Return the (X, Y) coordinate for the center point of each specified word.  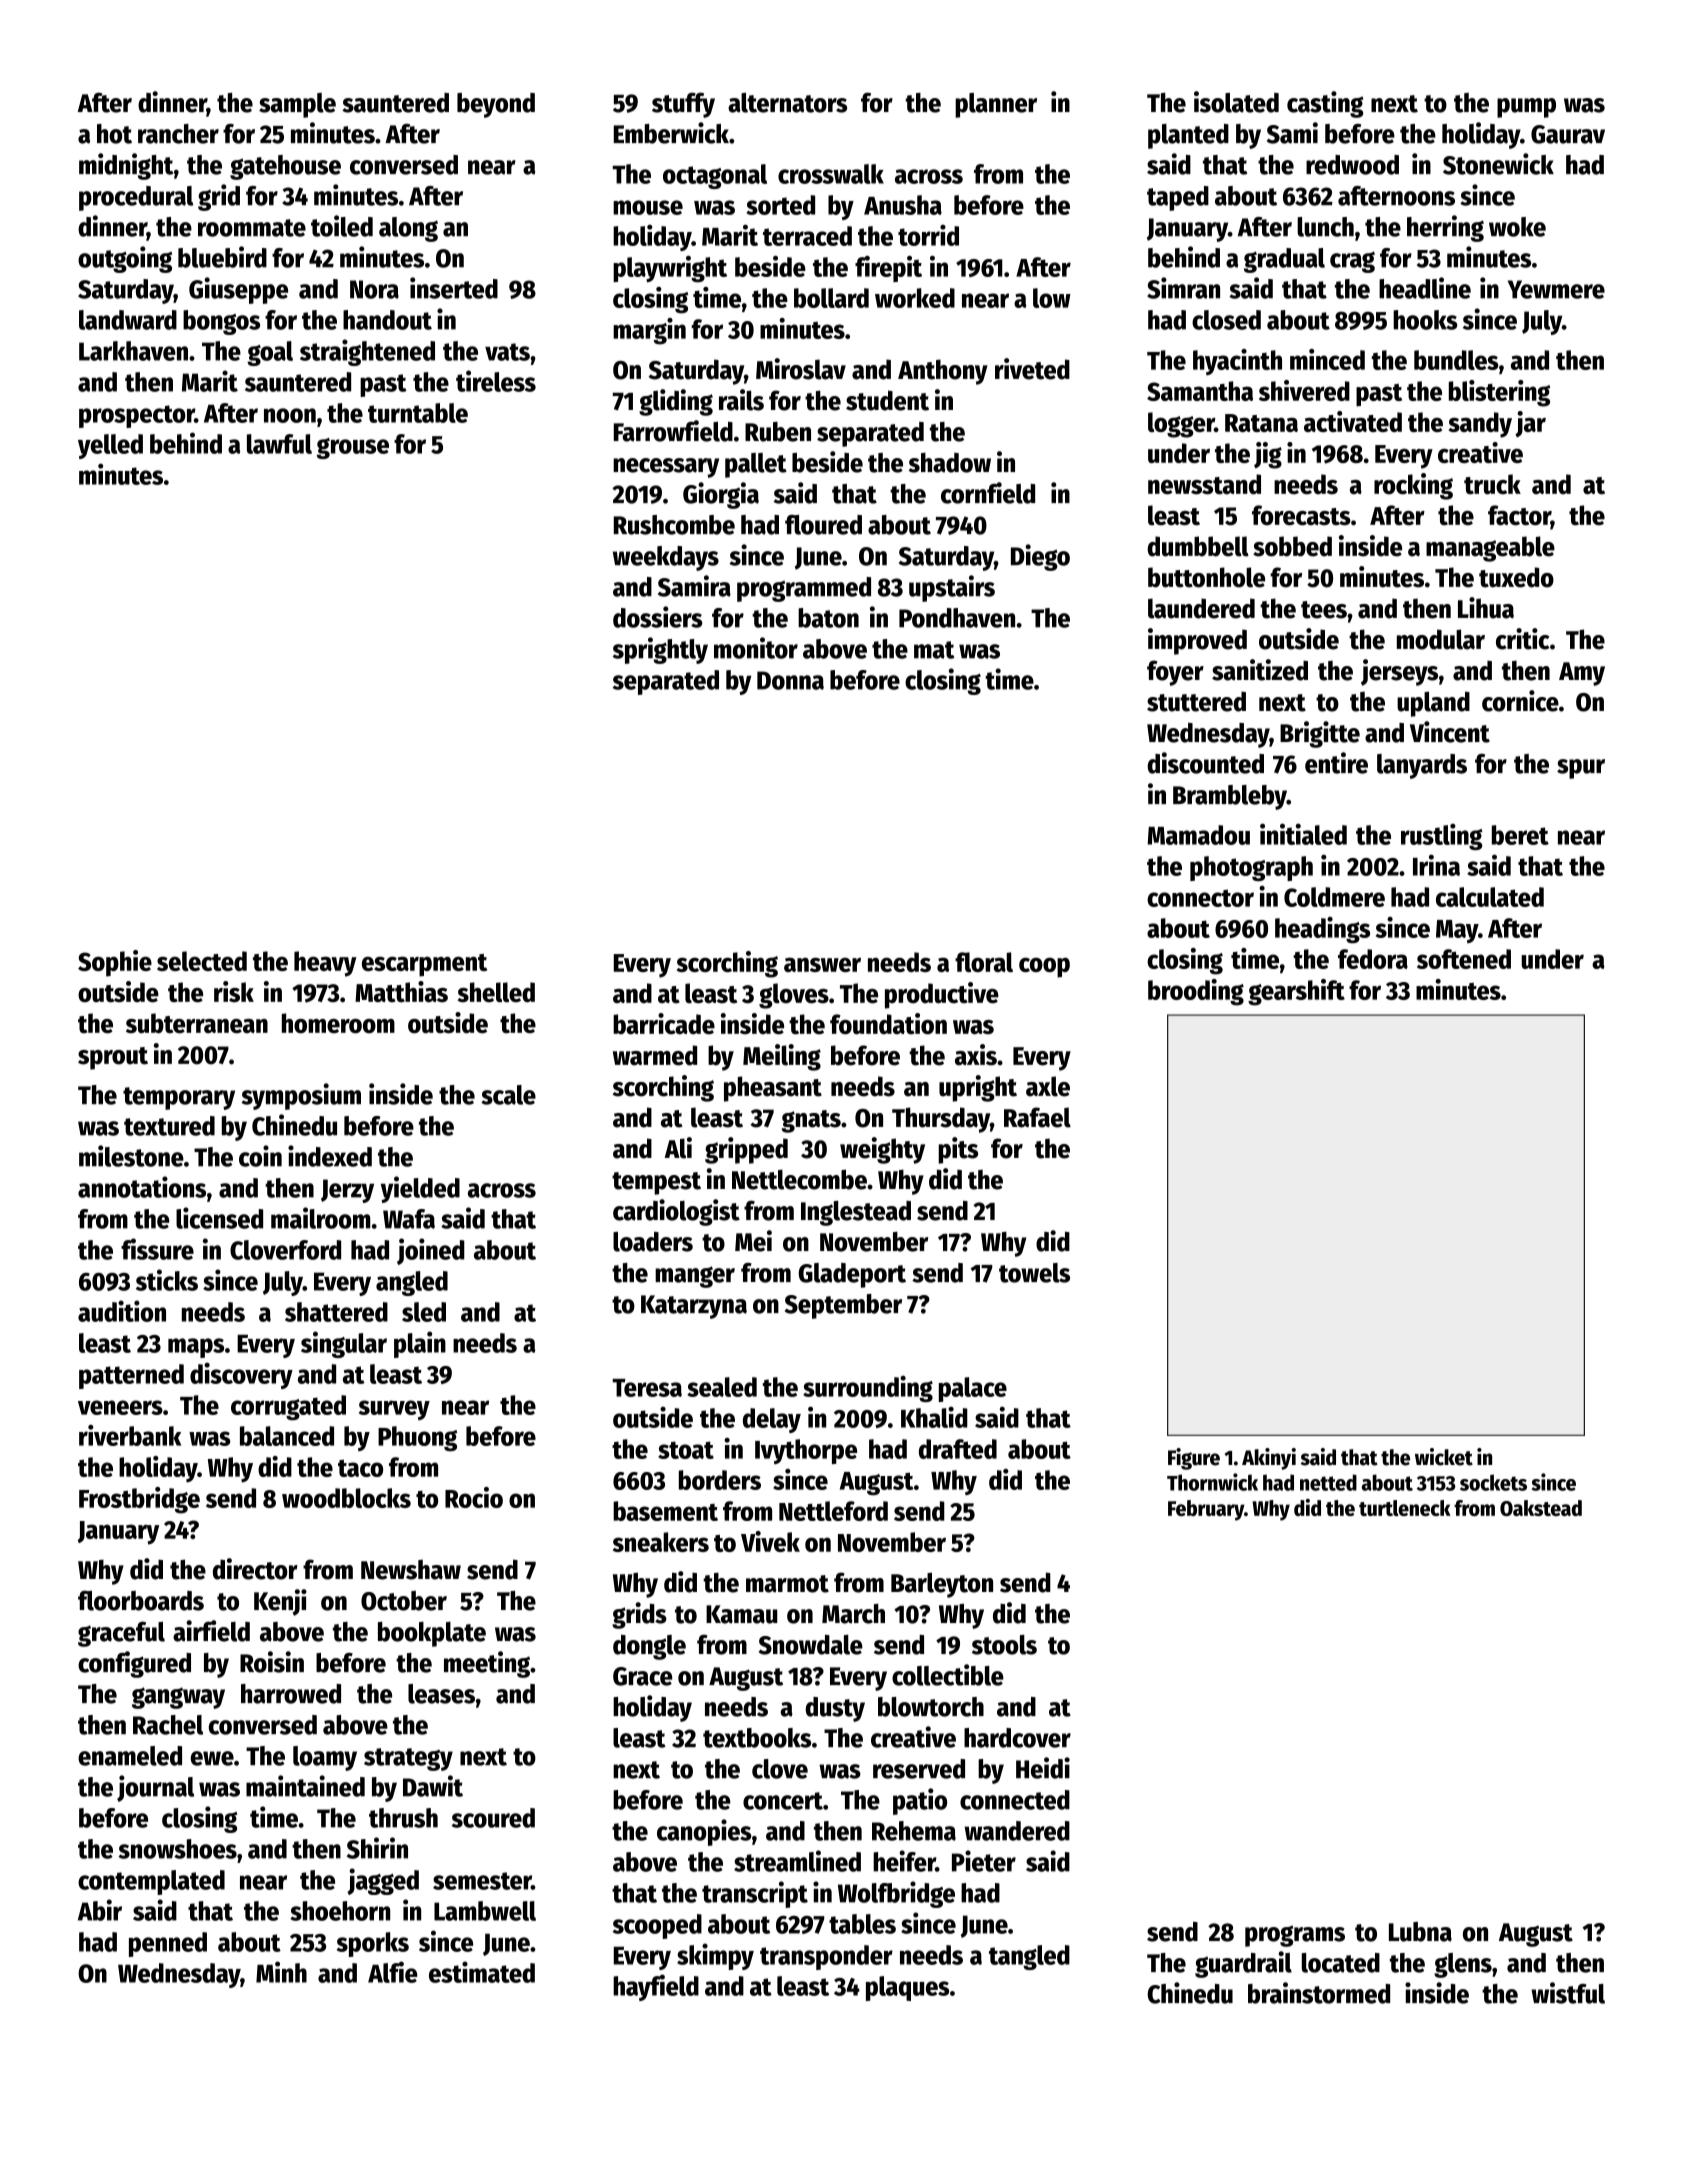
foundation (888, 1024)
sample (297, 105)
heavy (325, 964)
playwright (670, 269)
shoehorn (340, 1911)
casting (1325, 104)
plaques (907, 1988)
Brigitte (1320, 734)
